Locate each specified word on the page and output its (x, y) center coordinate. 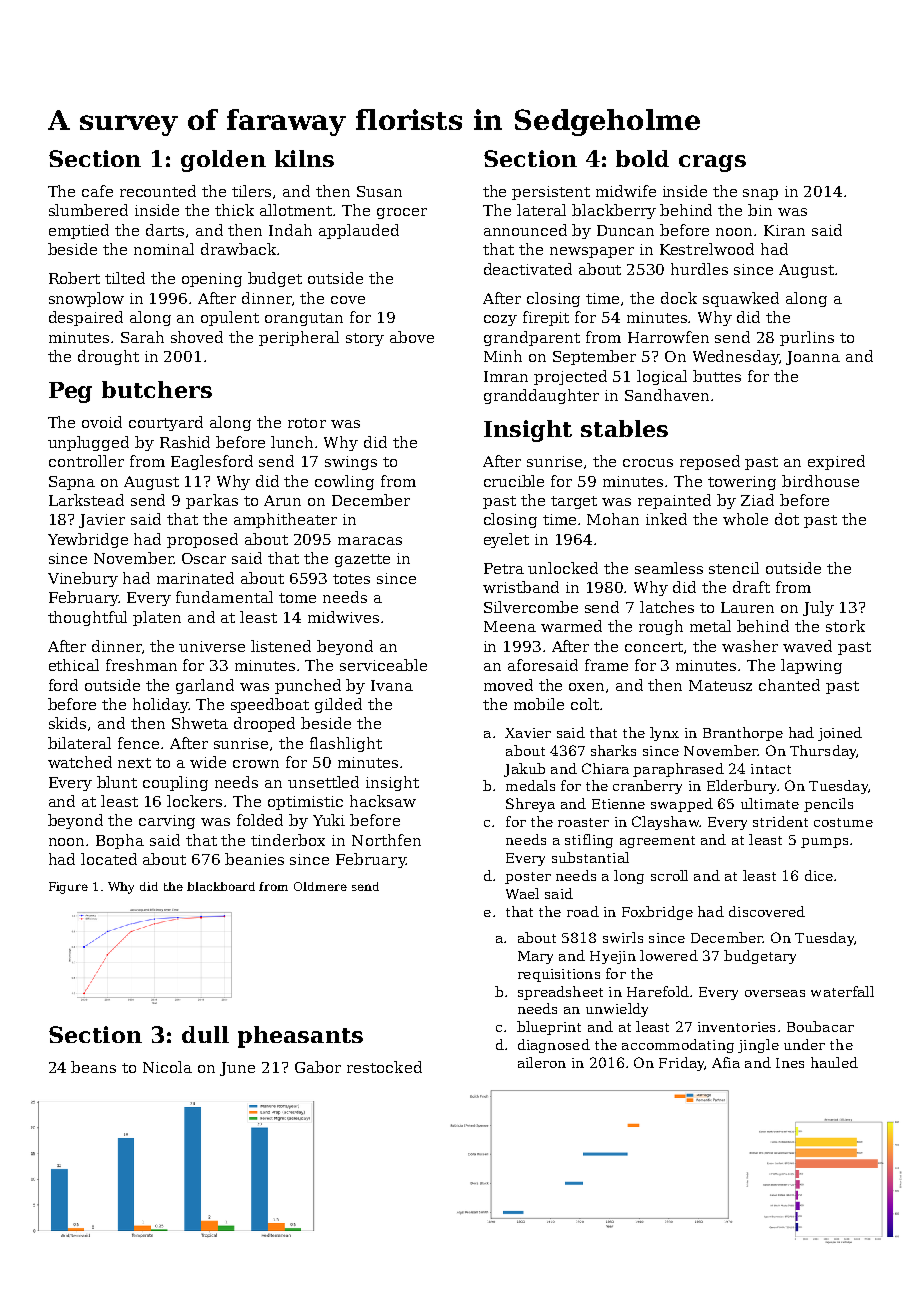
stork (845, 626)
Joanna (813, 358)
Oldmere (320, 886)
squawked (741, 299)
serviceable (383, 665)
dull (205, 1034)
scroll (669, 875)
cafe (97, 191)
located (109, 859)
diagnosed (554, 1046)
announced (525, 230)
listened (281, 646)
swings (351, 463)
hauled (834, 1062)
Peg (70, 392)
